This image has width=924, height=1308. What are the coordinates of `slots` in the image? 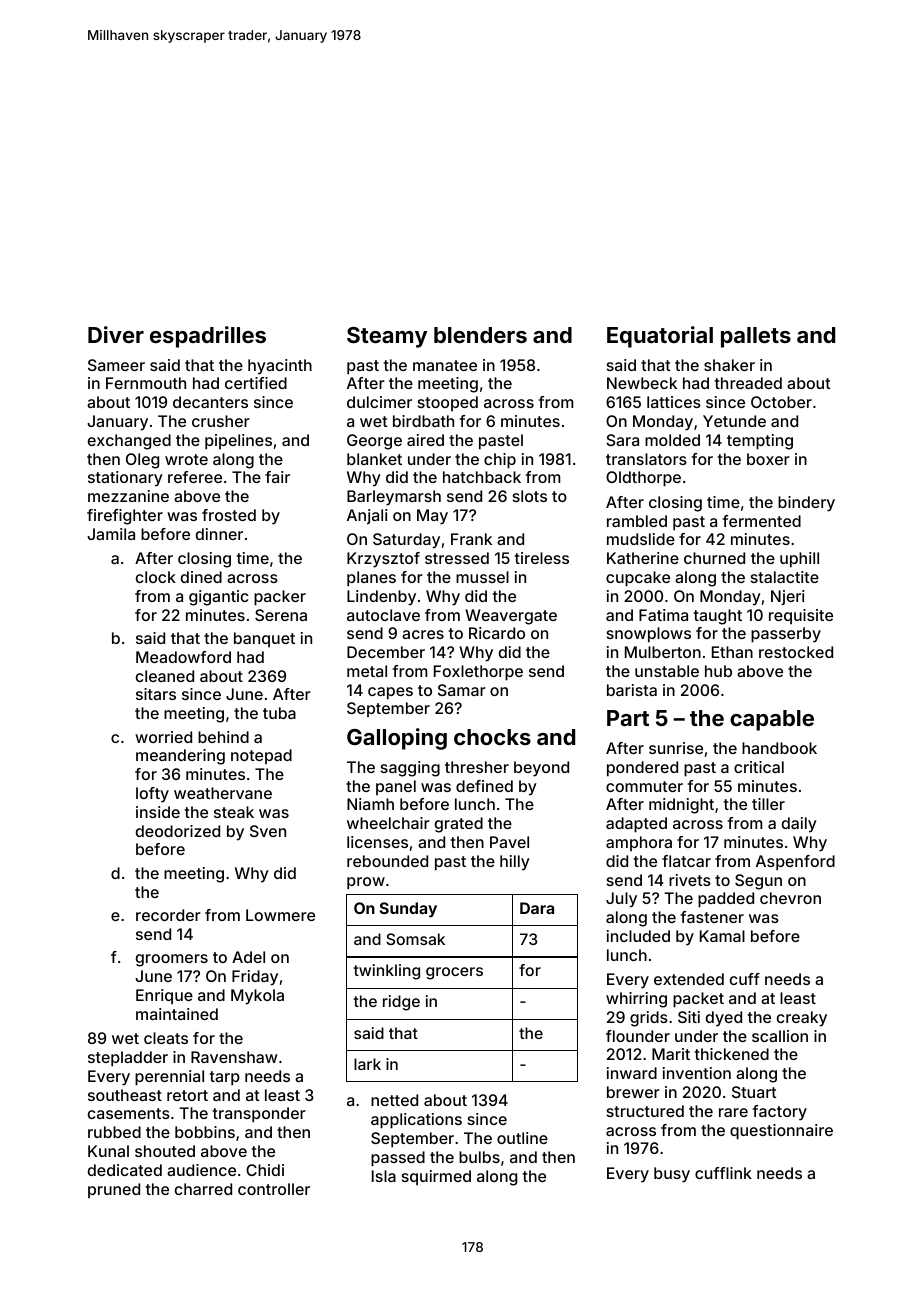 It's located at (530, 496).
